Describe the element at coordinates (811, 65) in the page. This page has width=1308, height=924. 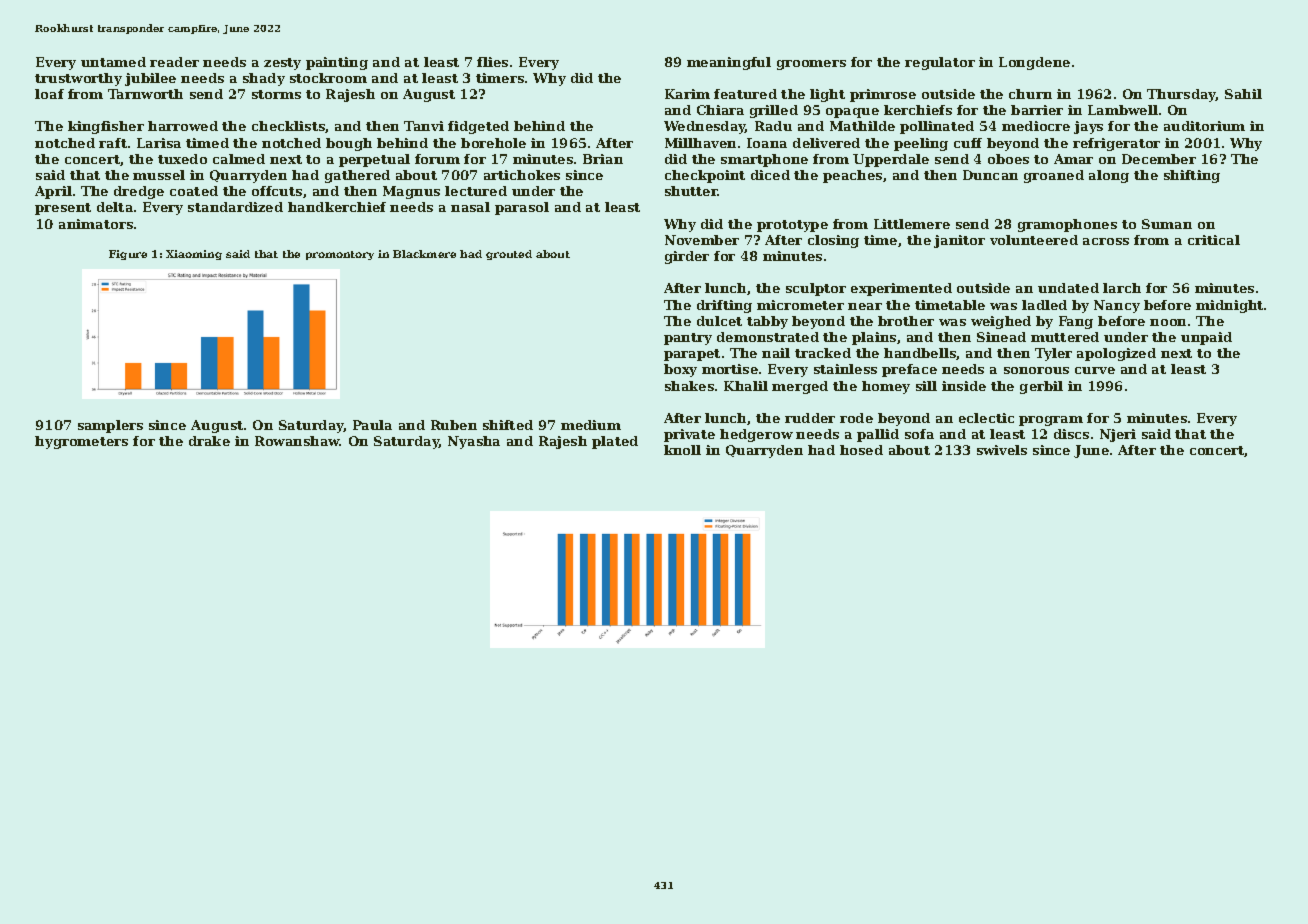
I see `groomers` at that location.
